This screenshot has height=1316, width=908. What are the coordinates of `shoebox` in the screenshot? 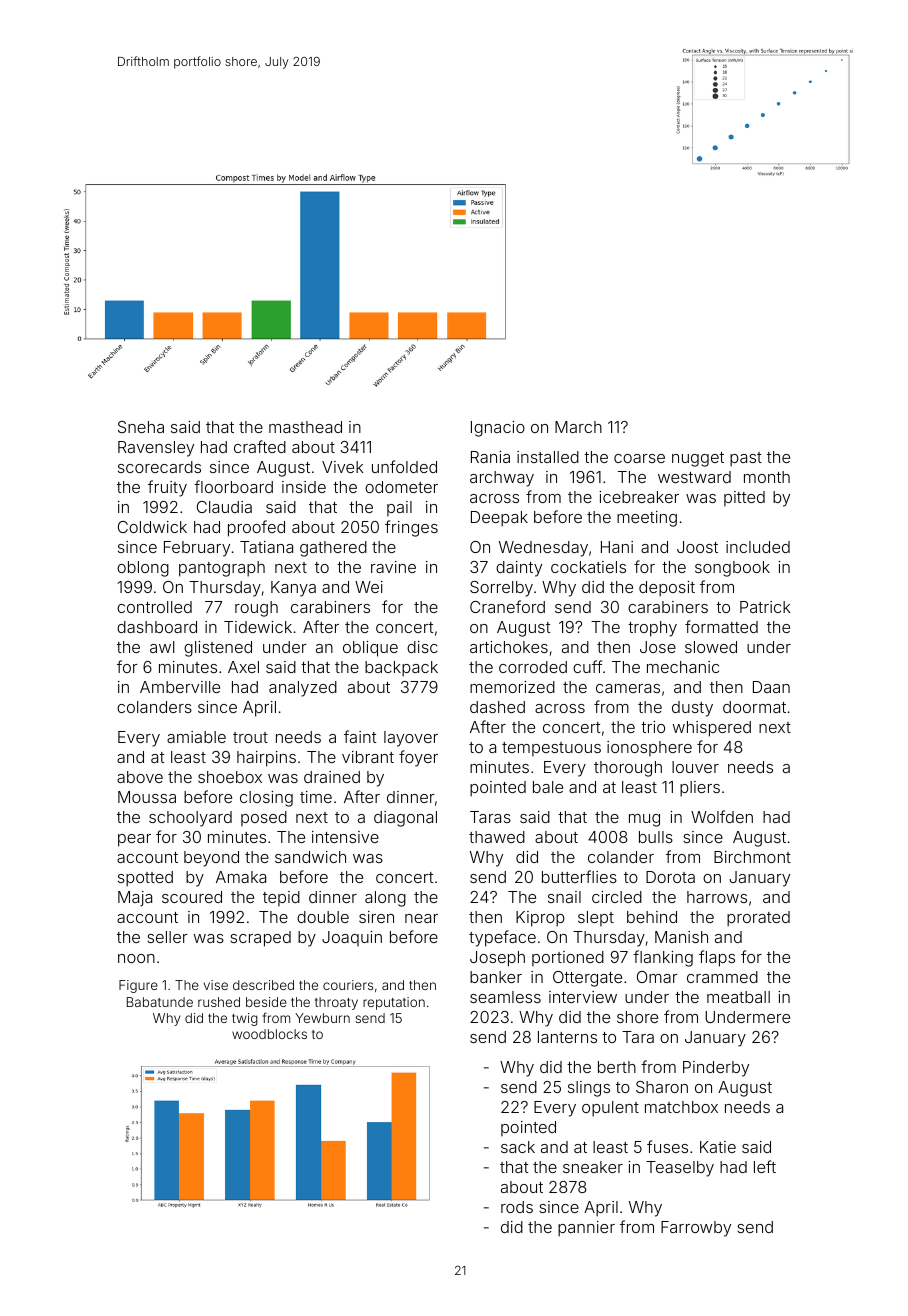 It's located at (230, 777).
